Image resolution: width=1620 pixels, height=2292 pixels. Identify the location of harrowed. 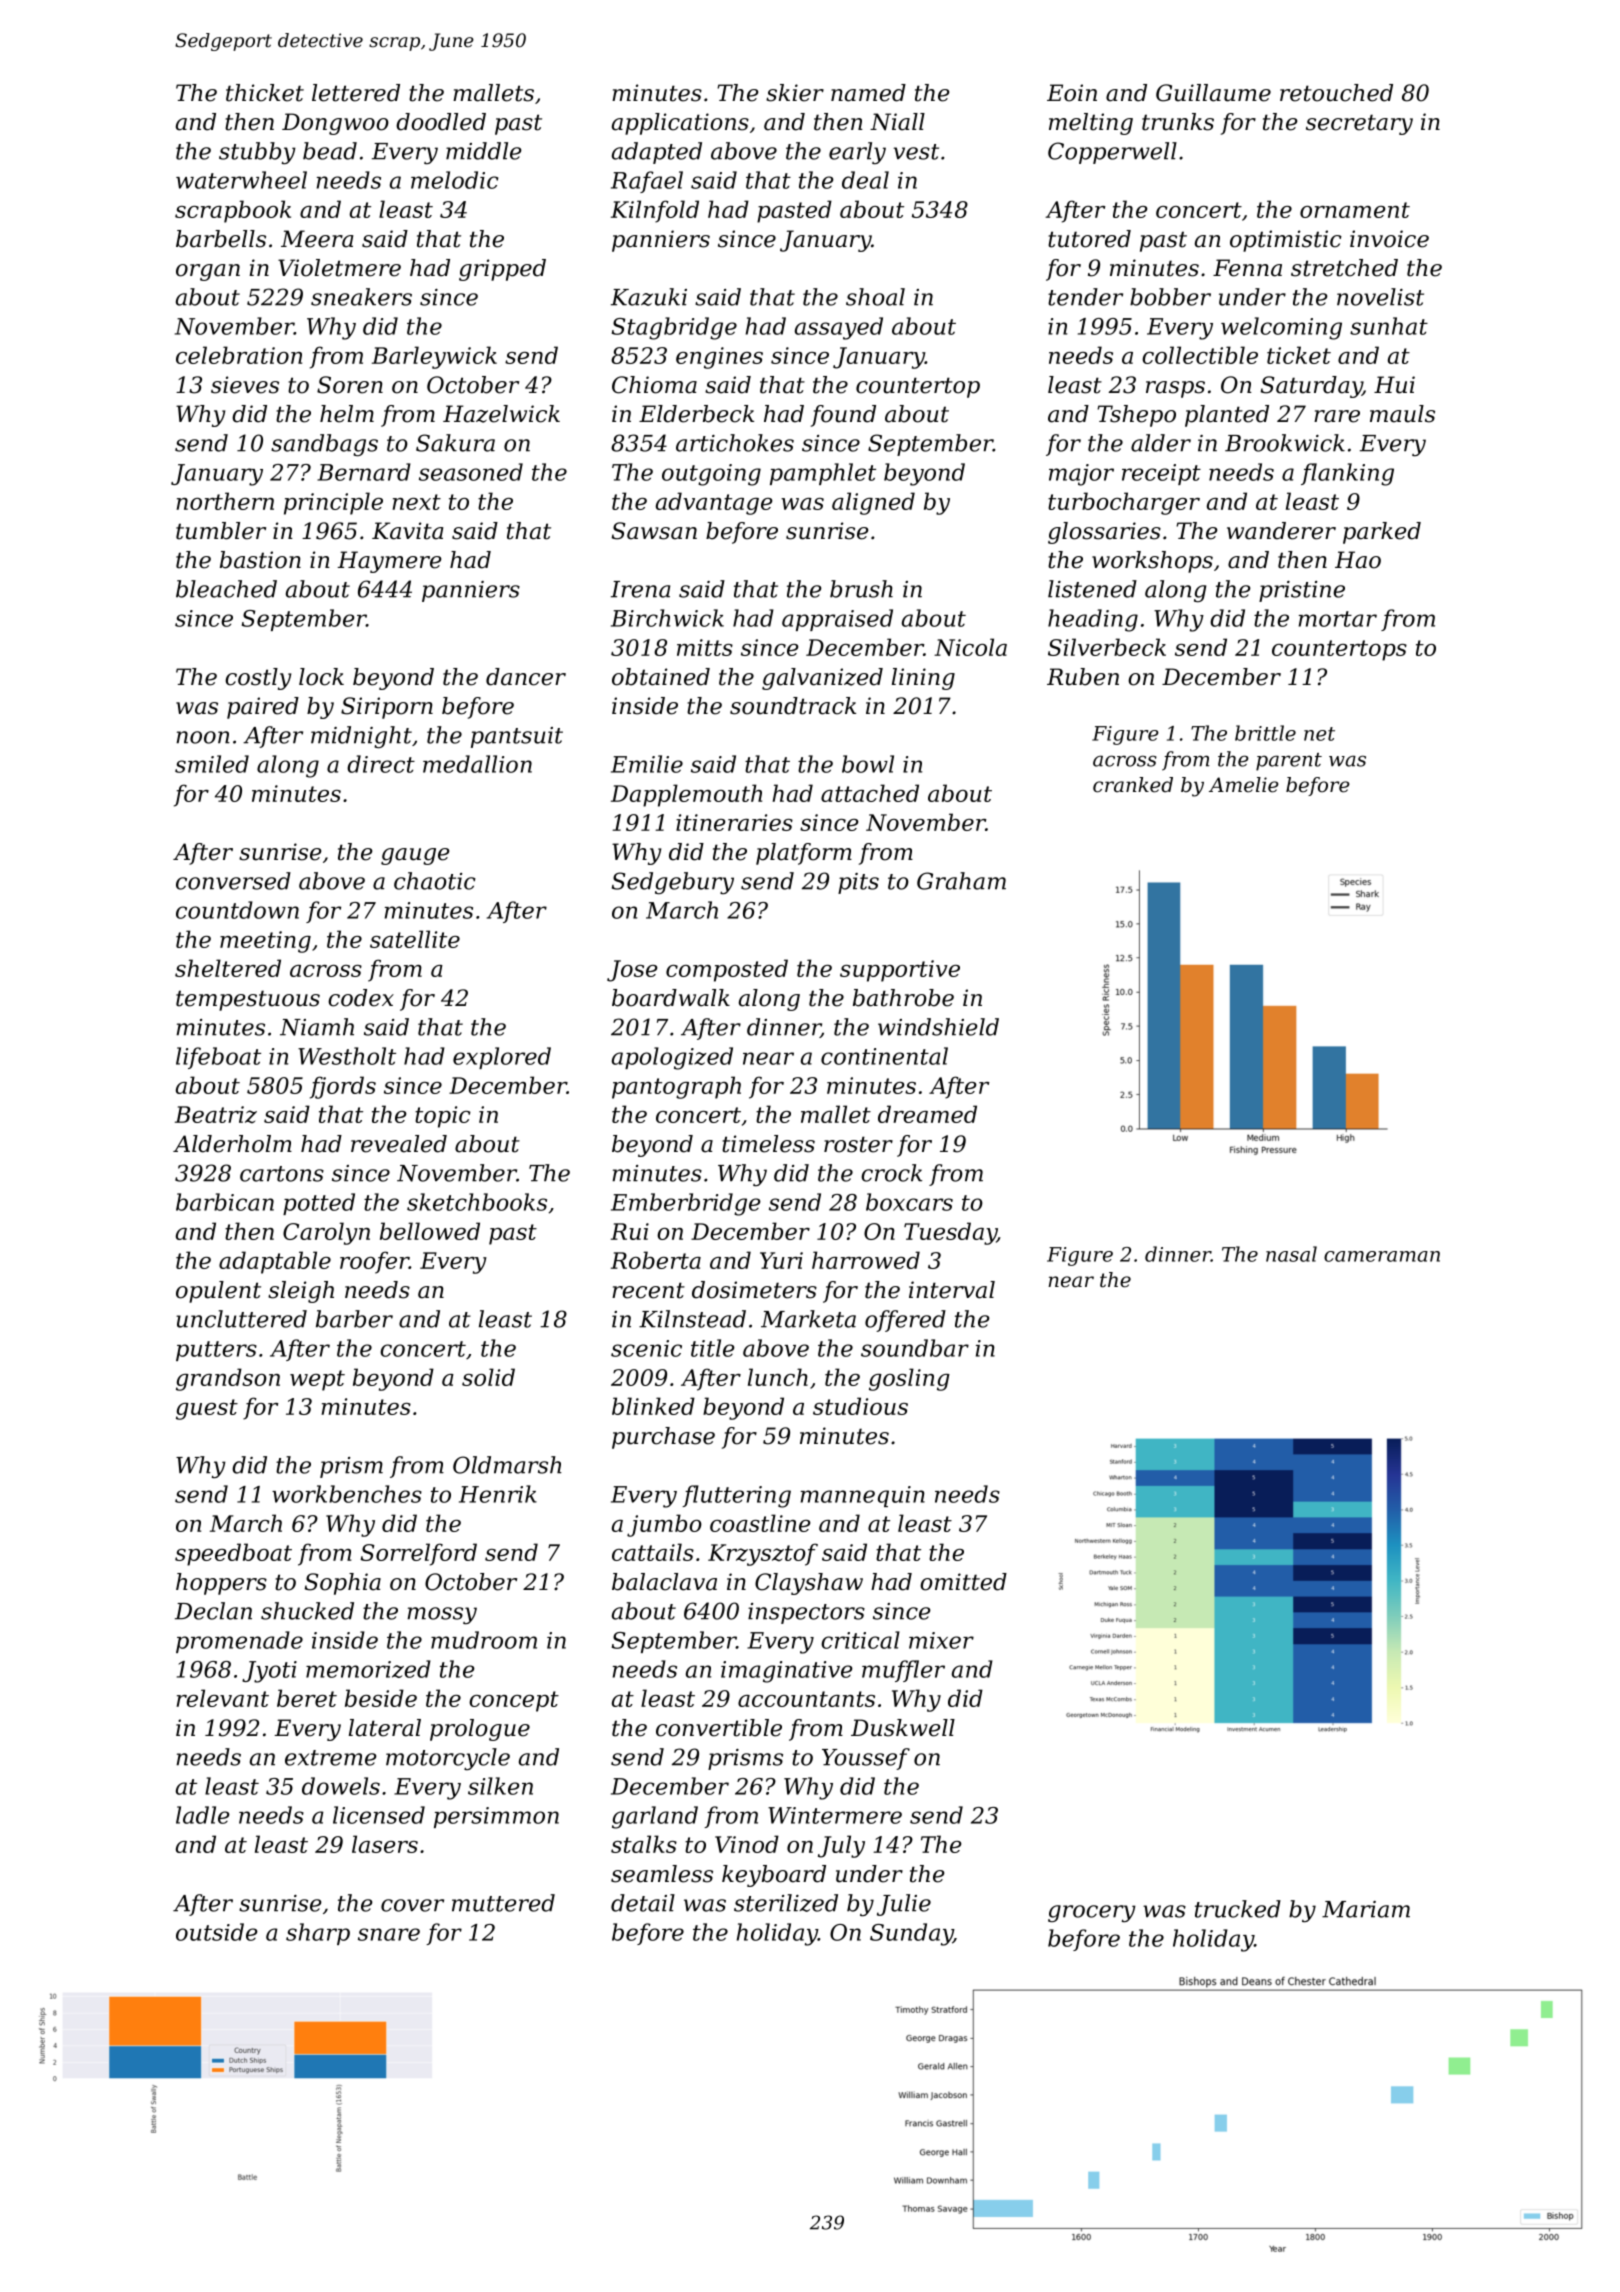
(866, 1260).
